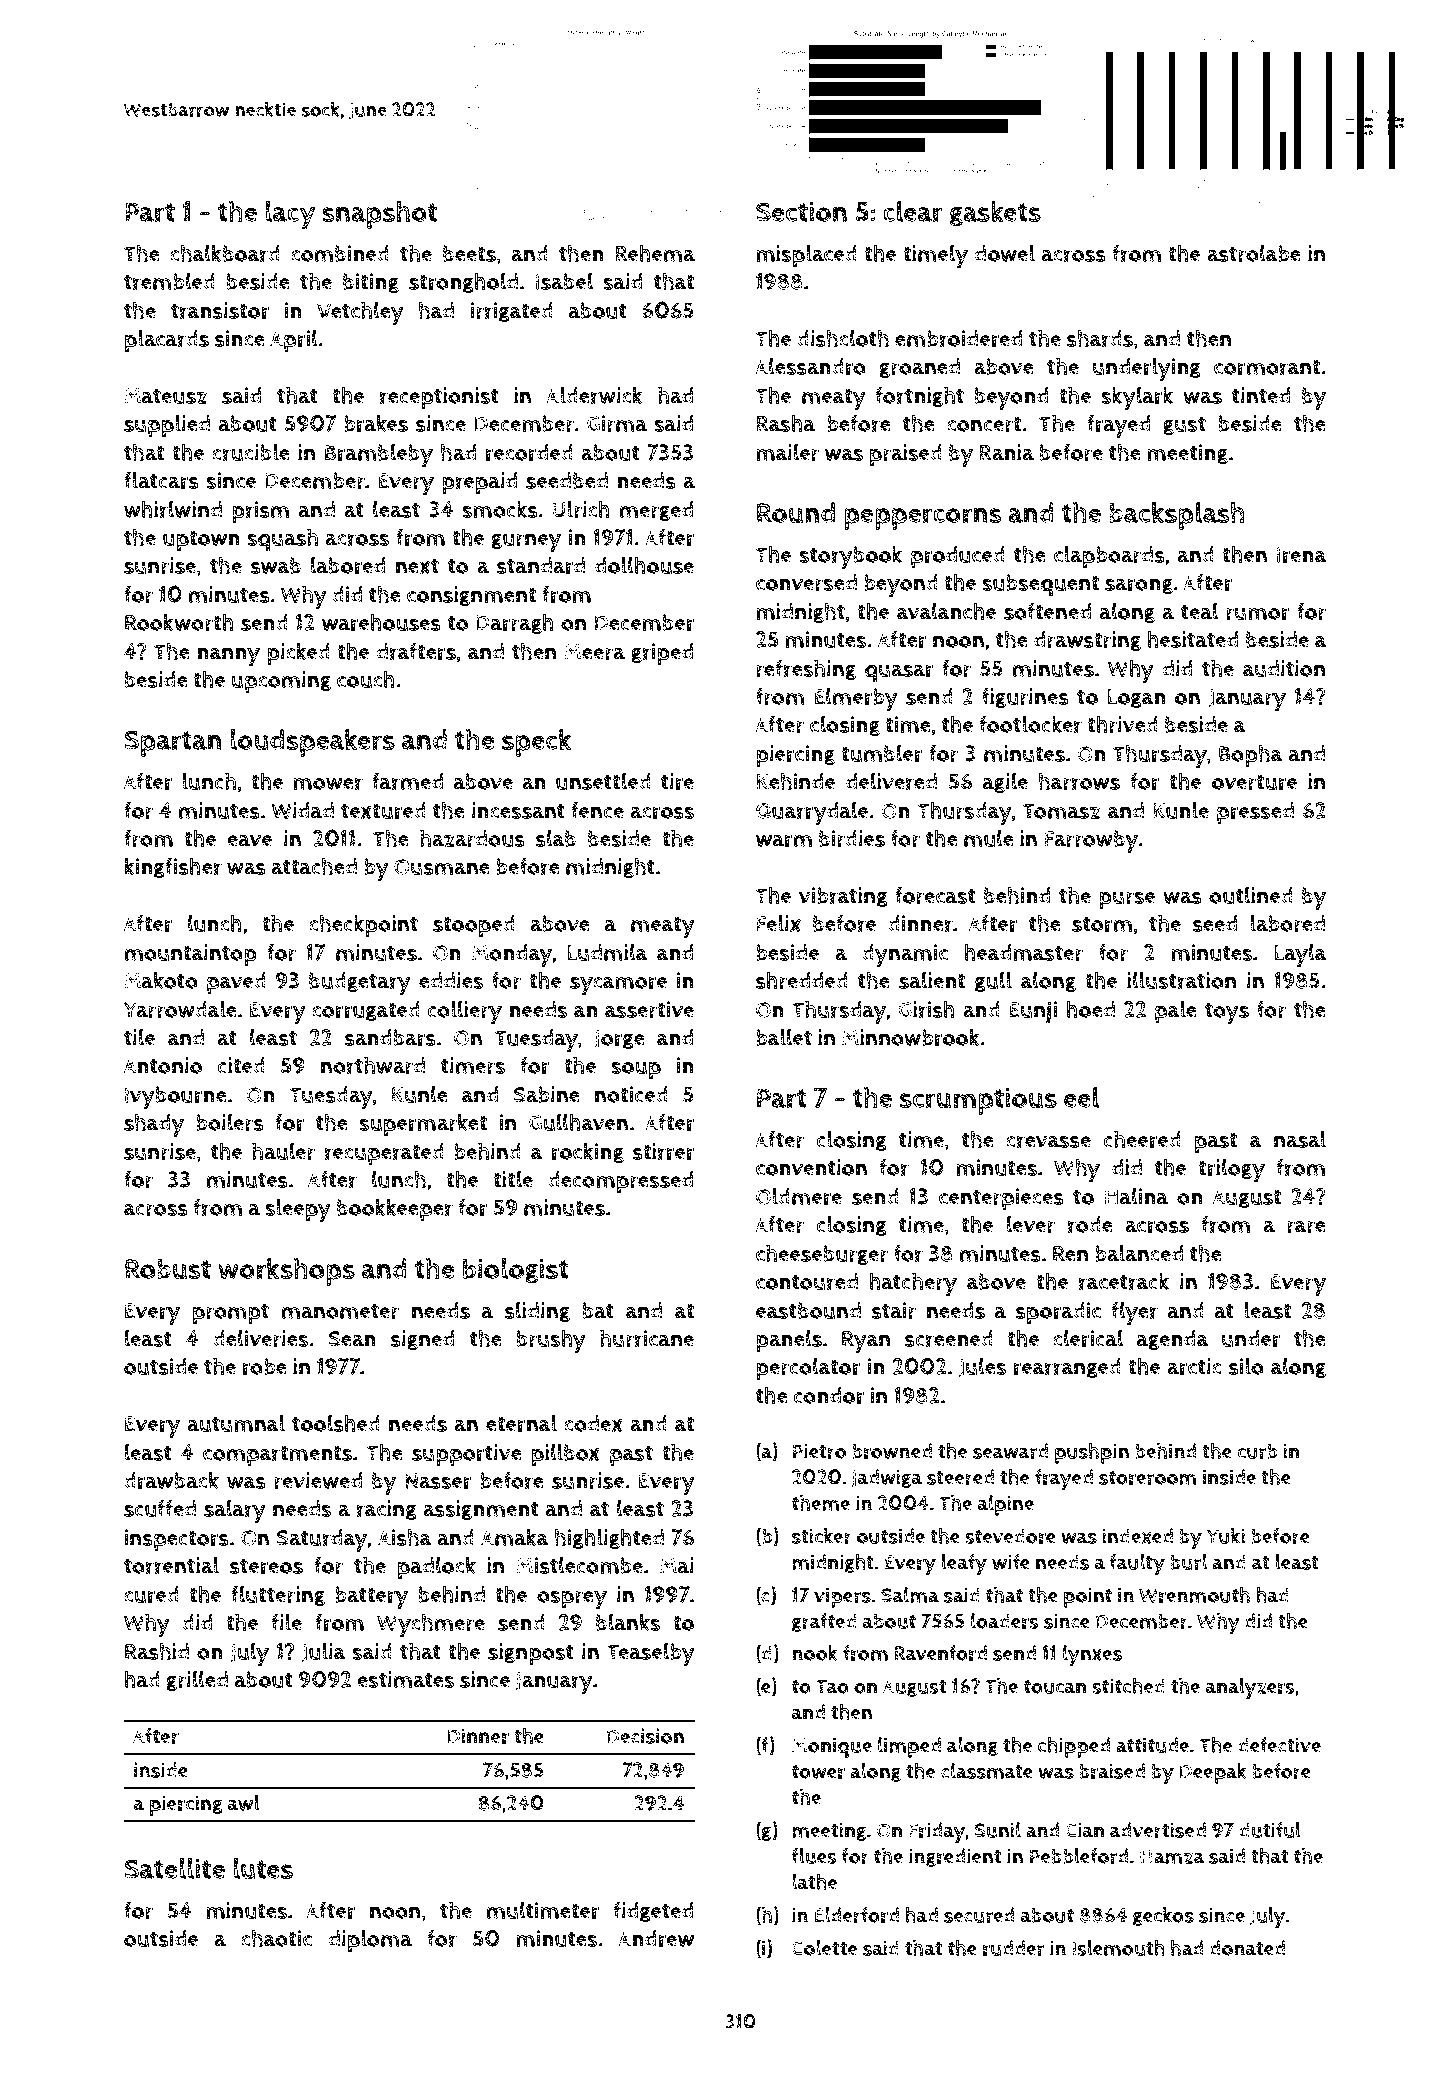  Describe the element at coordinates (852, 838) in the screenshot. I see `birdies` at that location.
